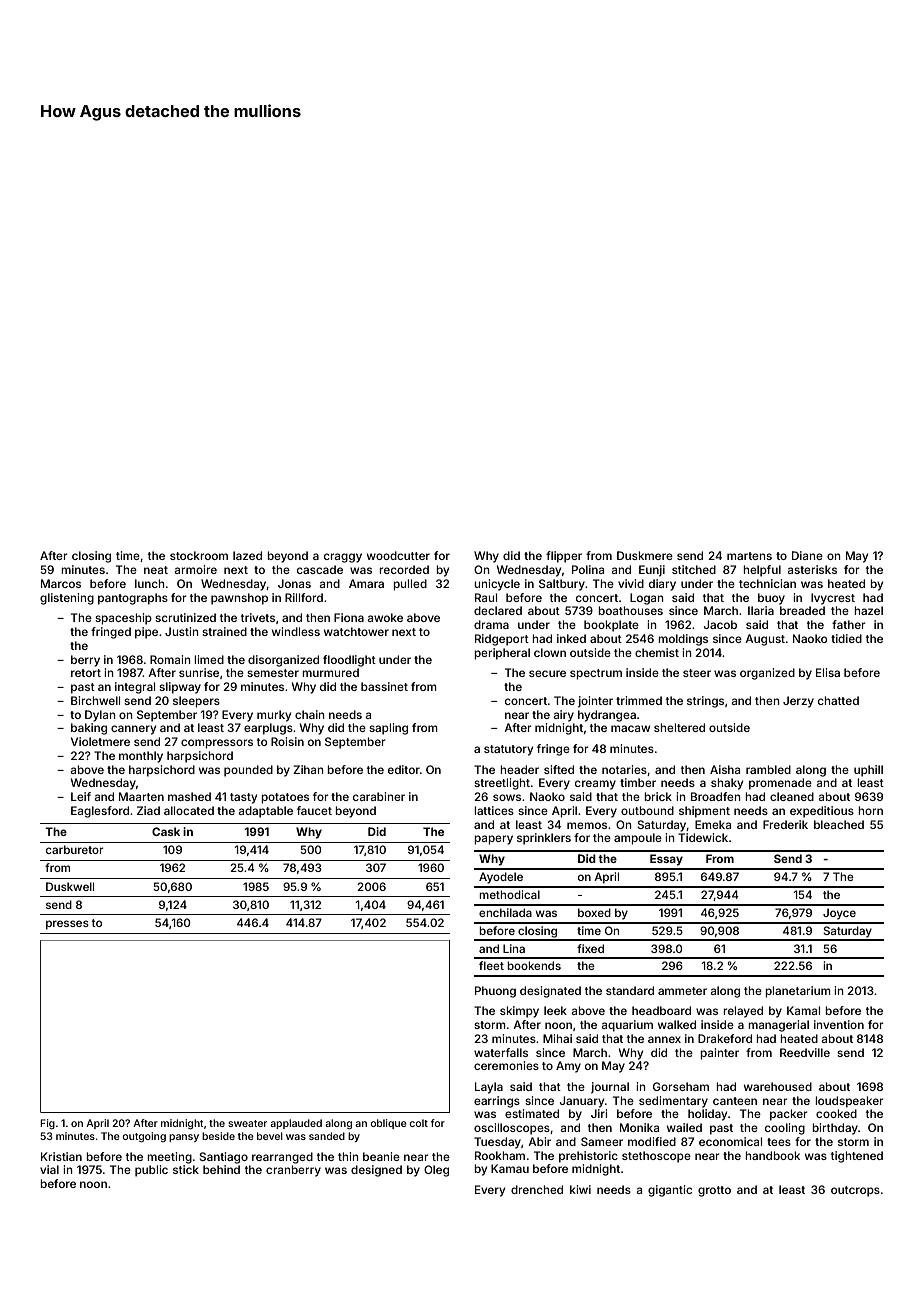  Describe the element at coordinates (778, 1026) in the screenshot. I see `managerial` at that location.
